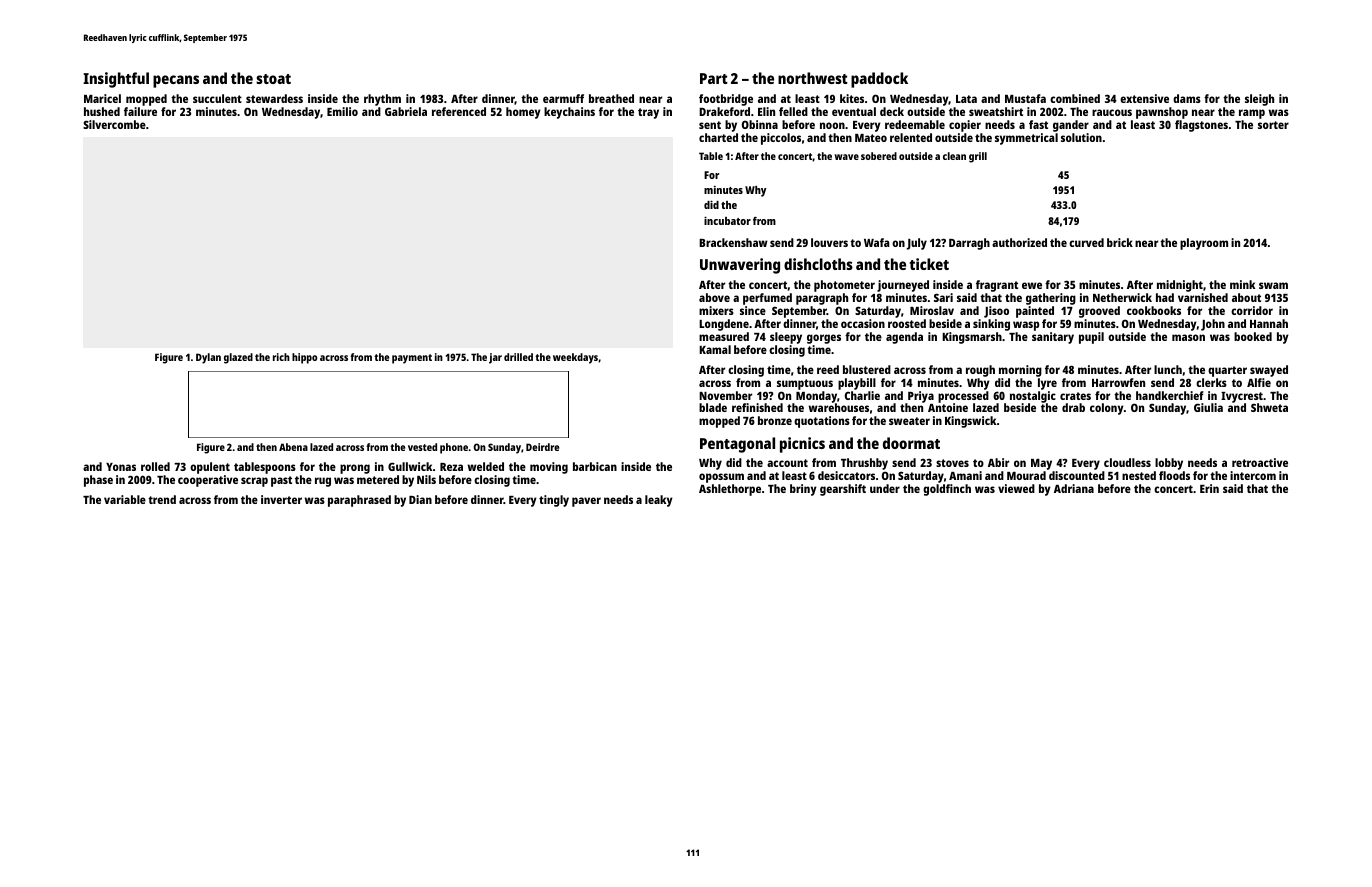 The width and height of the screenshot is (1372, 887). I want to click on blade, so click(713, 407).
